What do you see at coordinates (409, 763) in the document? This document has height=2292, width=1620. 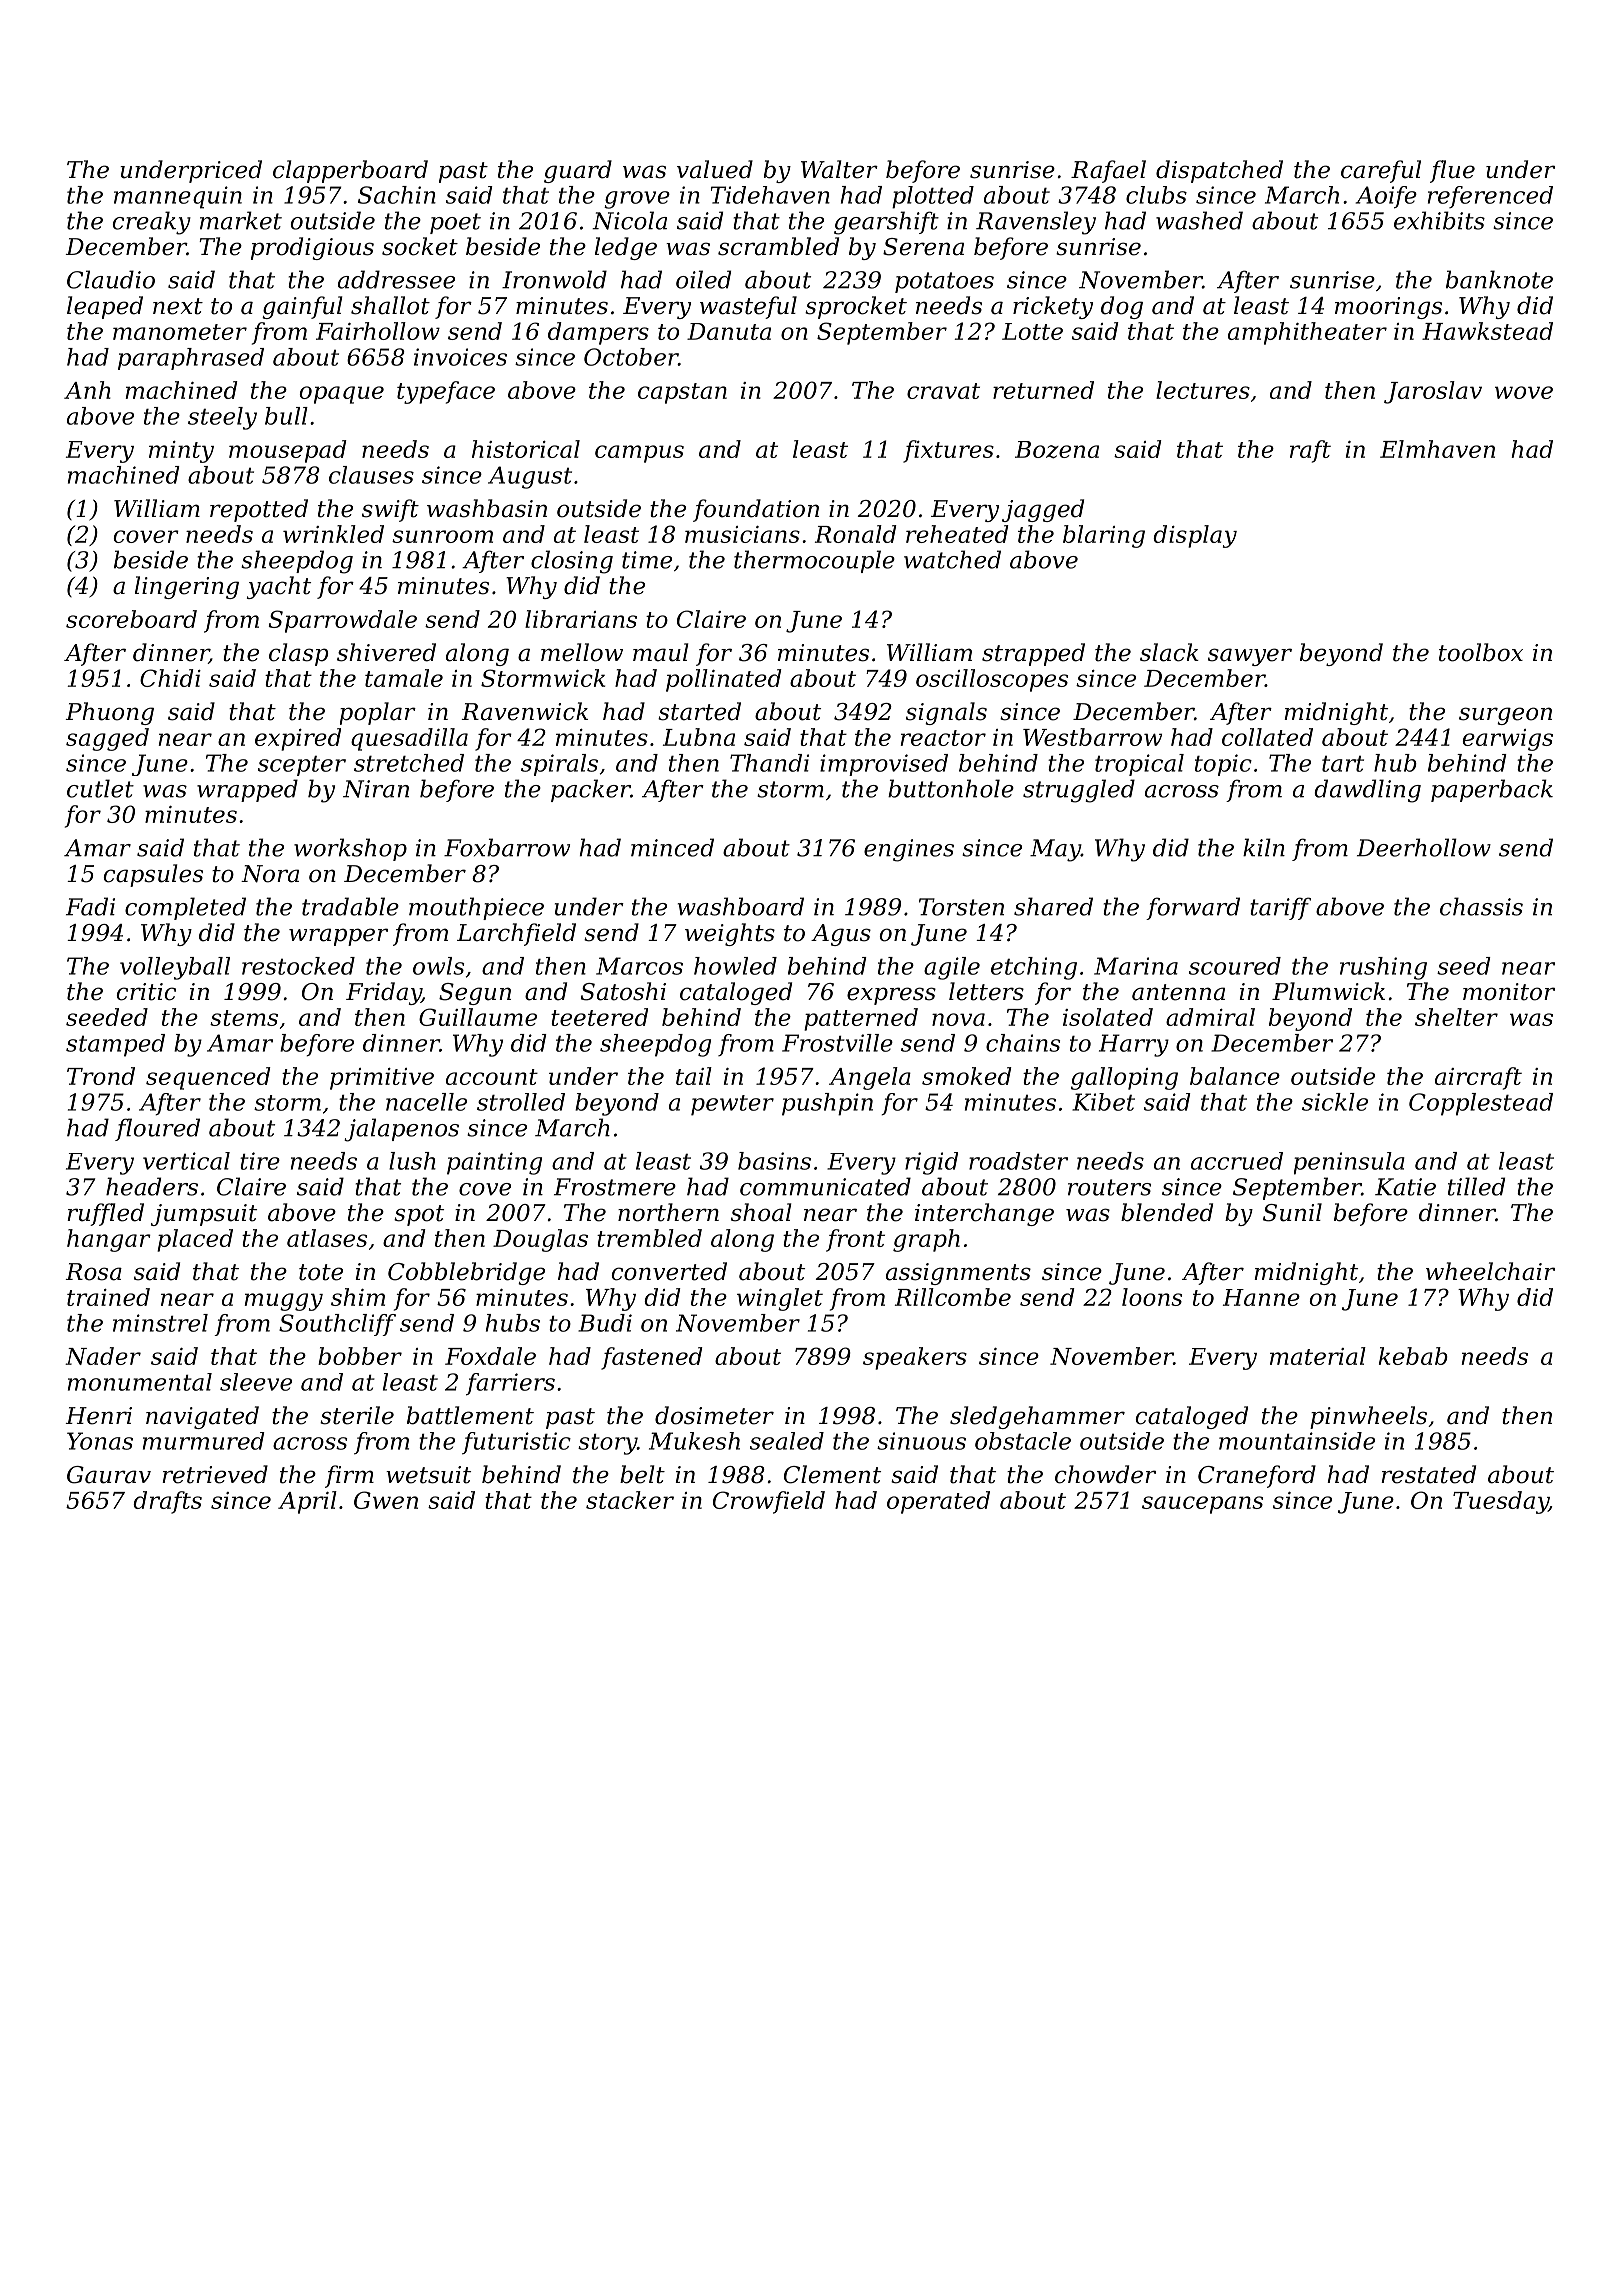 I see `stretched` at bounding box center [409, 763].
